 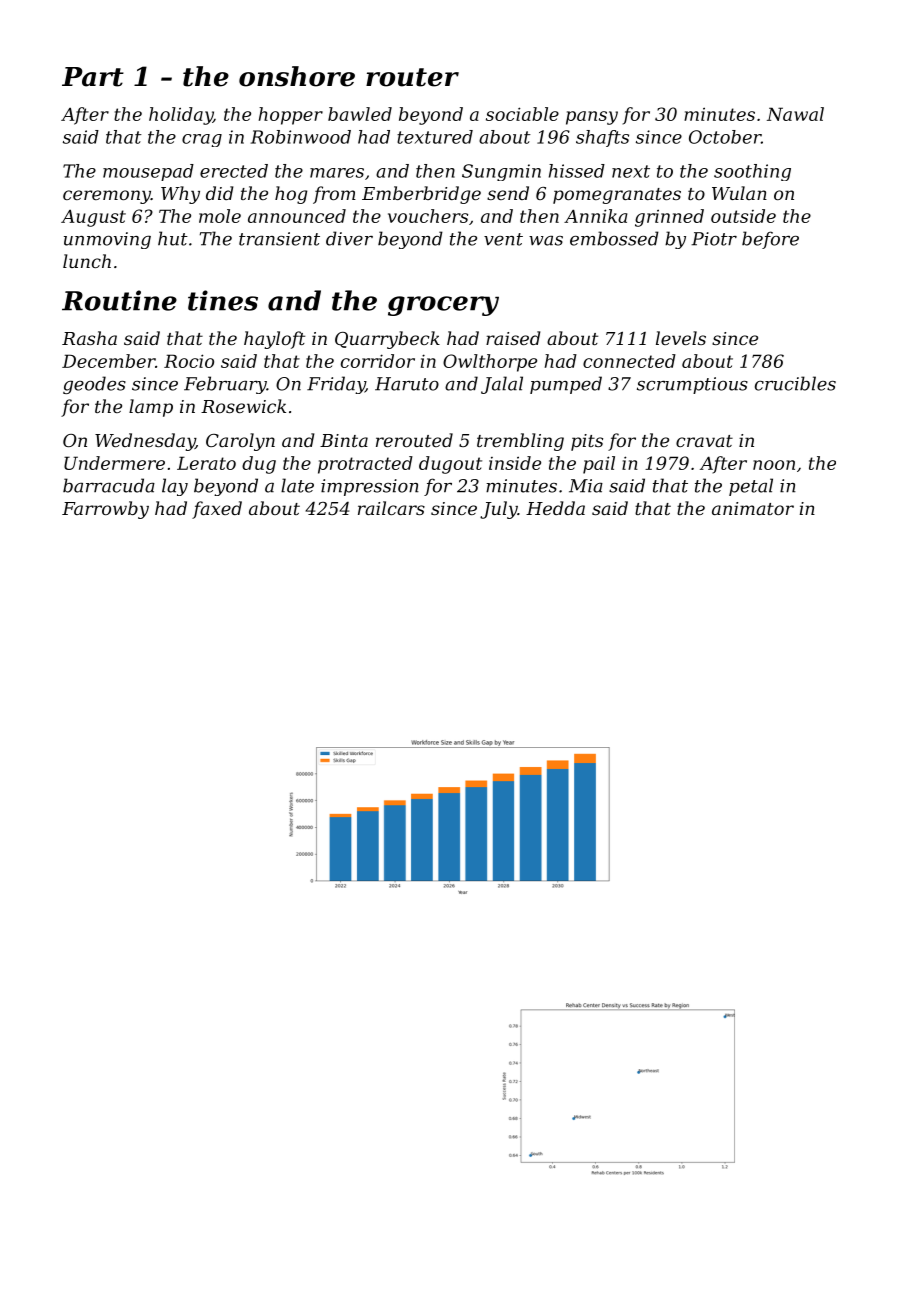 I want to click on Haruto, so click(x=407, y=384).
